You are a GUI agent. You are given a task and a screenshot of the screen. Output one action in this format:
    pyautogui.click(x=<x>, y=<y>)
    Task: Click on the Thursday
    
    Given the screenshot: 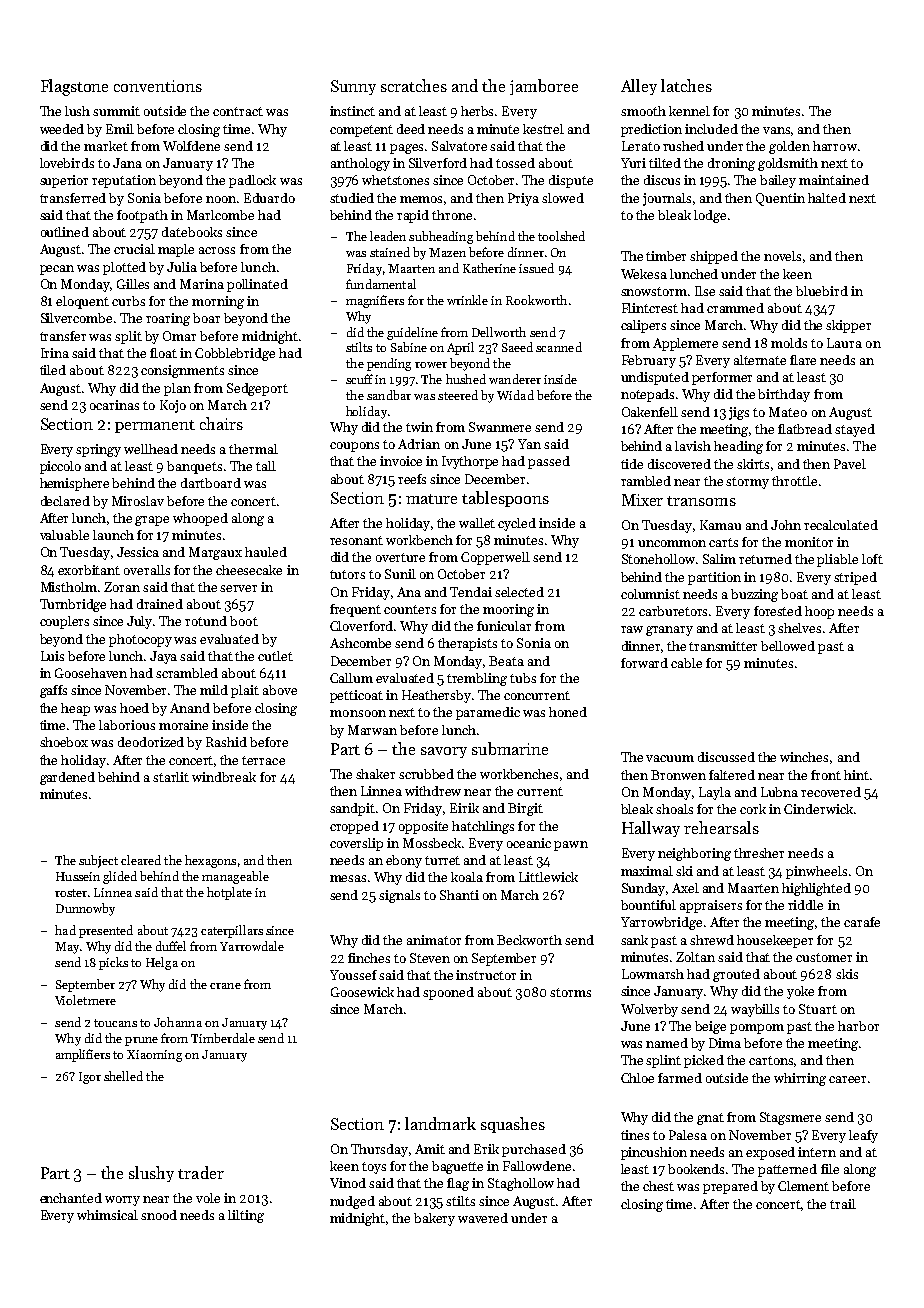 What is the action you would take?
    pyautogui.click(x=379, y=1150)
